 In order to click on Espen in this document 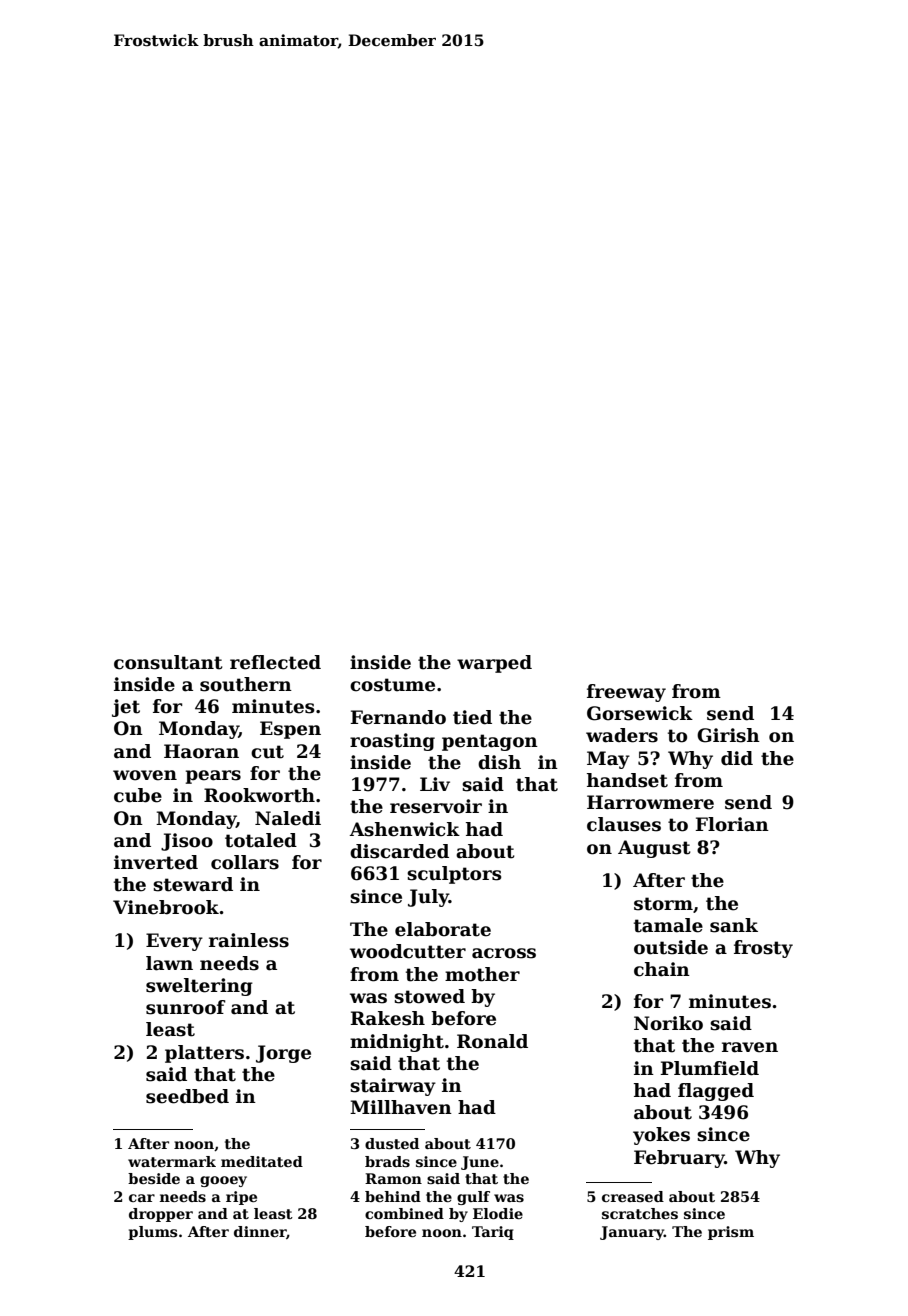, I will do `click(290, 730)`.
